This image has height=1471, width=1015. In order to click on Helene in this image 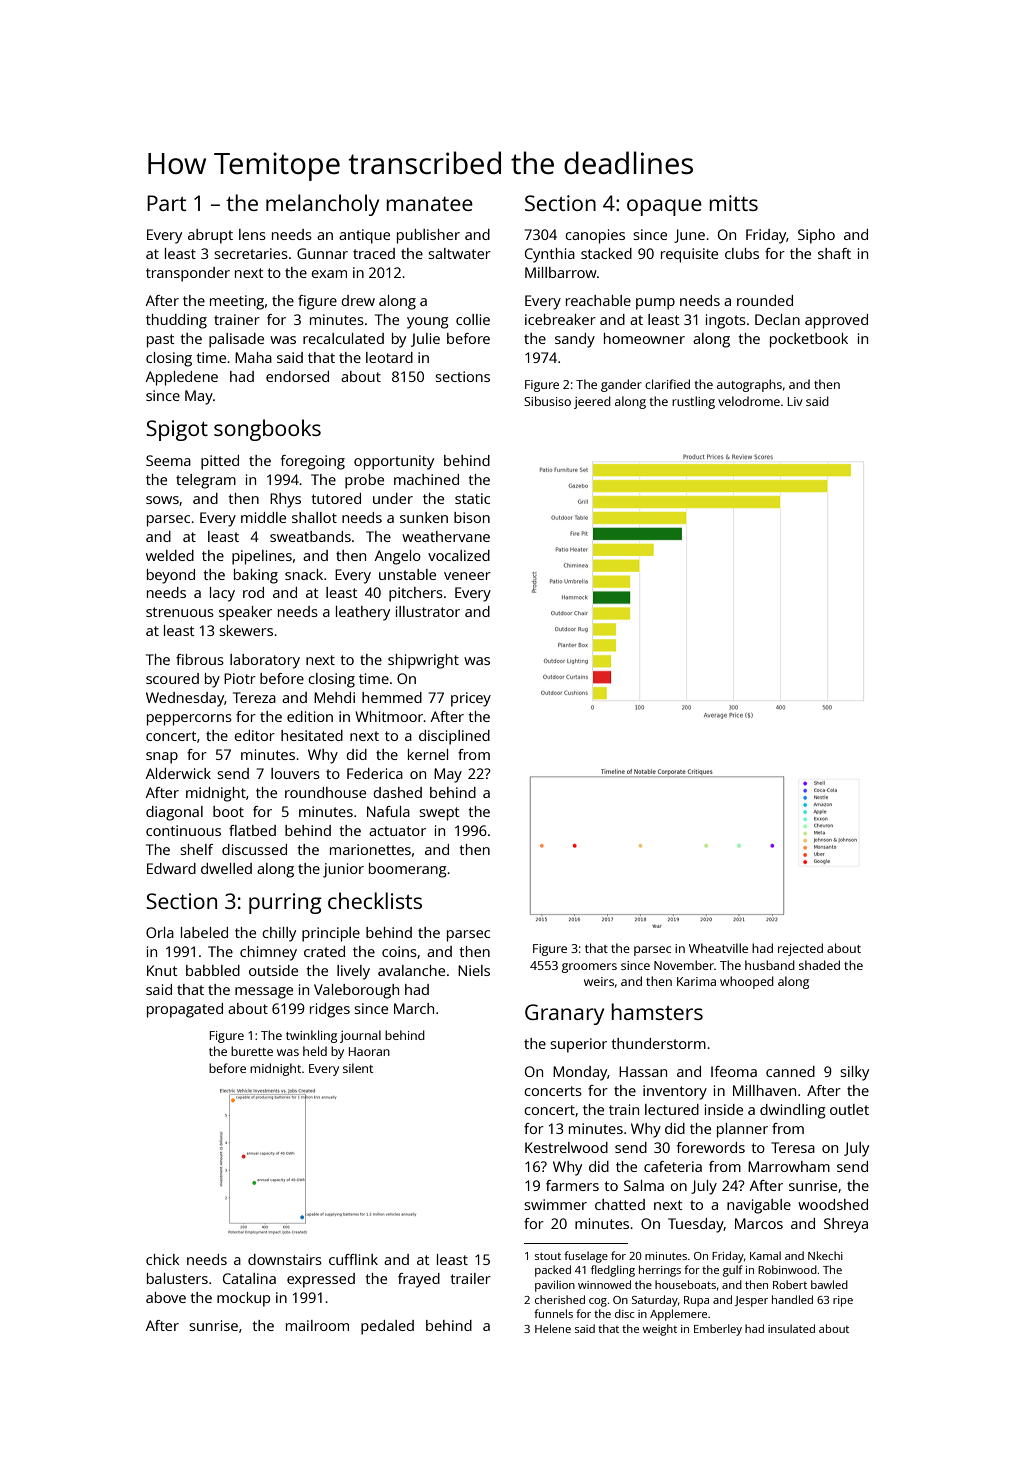, I will do `click(553, 1328)`.
